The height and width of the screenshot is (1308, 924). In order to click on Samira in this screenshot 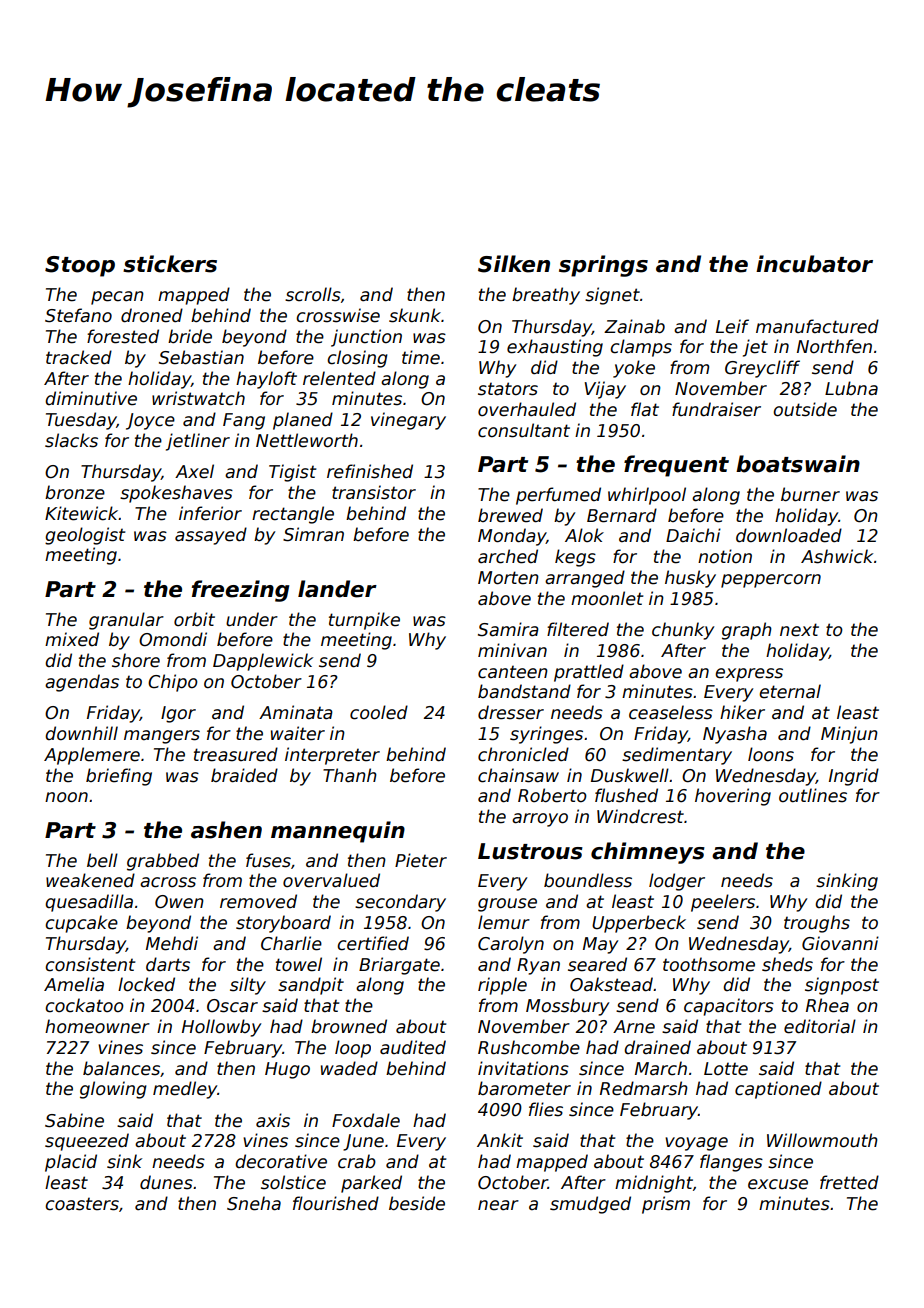, I will do `click(508, 629)`.
